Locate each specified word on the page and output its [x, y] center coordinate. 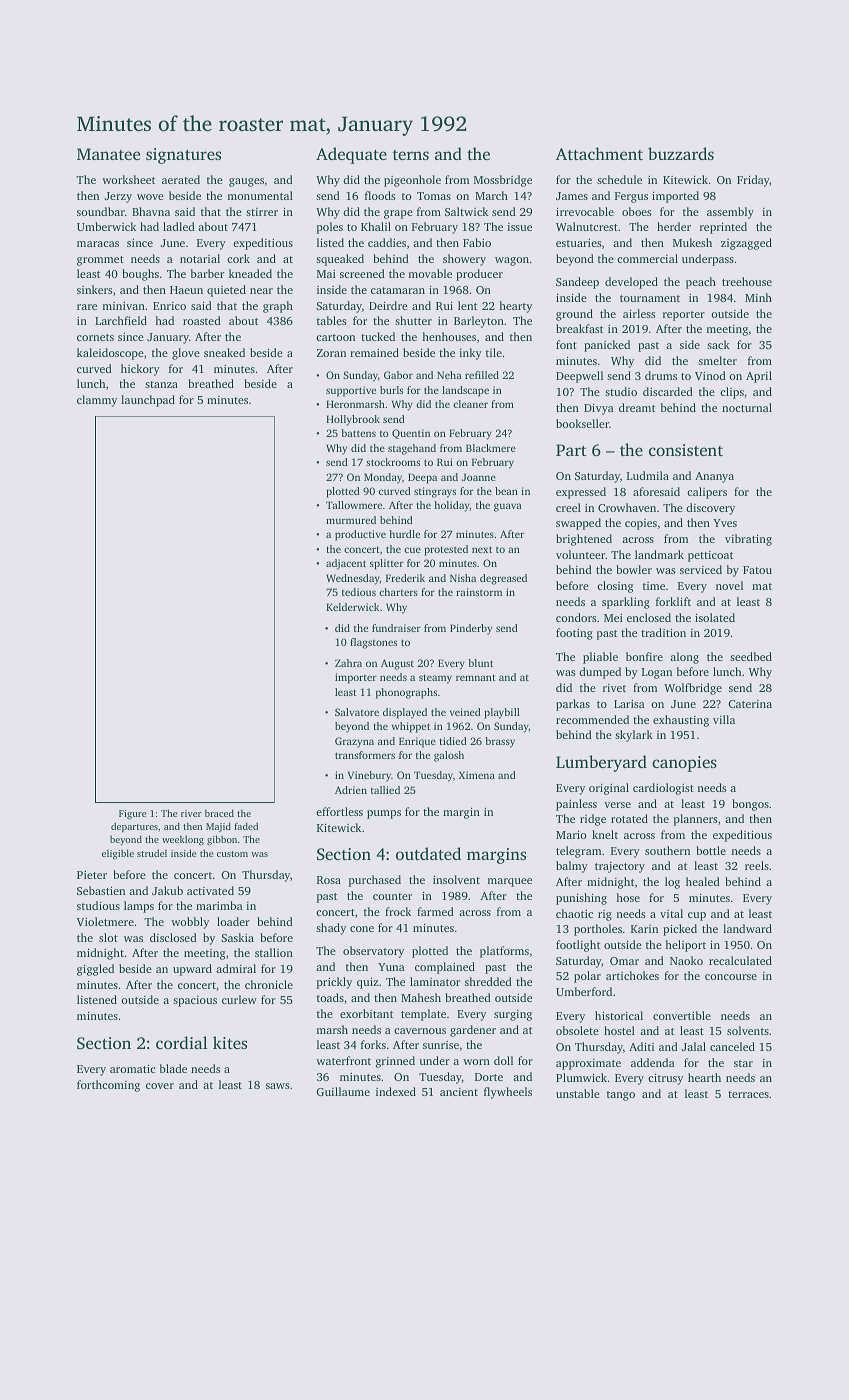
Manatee [108, 154]
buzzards [681, 153]
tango [621, 1096]
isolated [715, 617]
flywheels [508, 1093]
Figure [132, 815]
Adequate [351, 155]
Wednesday [353, 579]
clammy [97, 401]
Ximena [477, 775]
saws [277, 1086]
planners [695, 820]
